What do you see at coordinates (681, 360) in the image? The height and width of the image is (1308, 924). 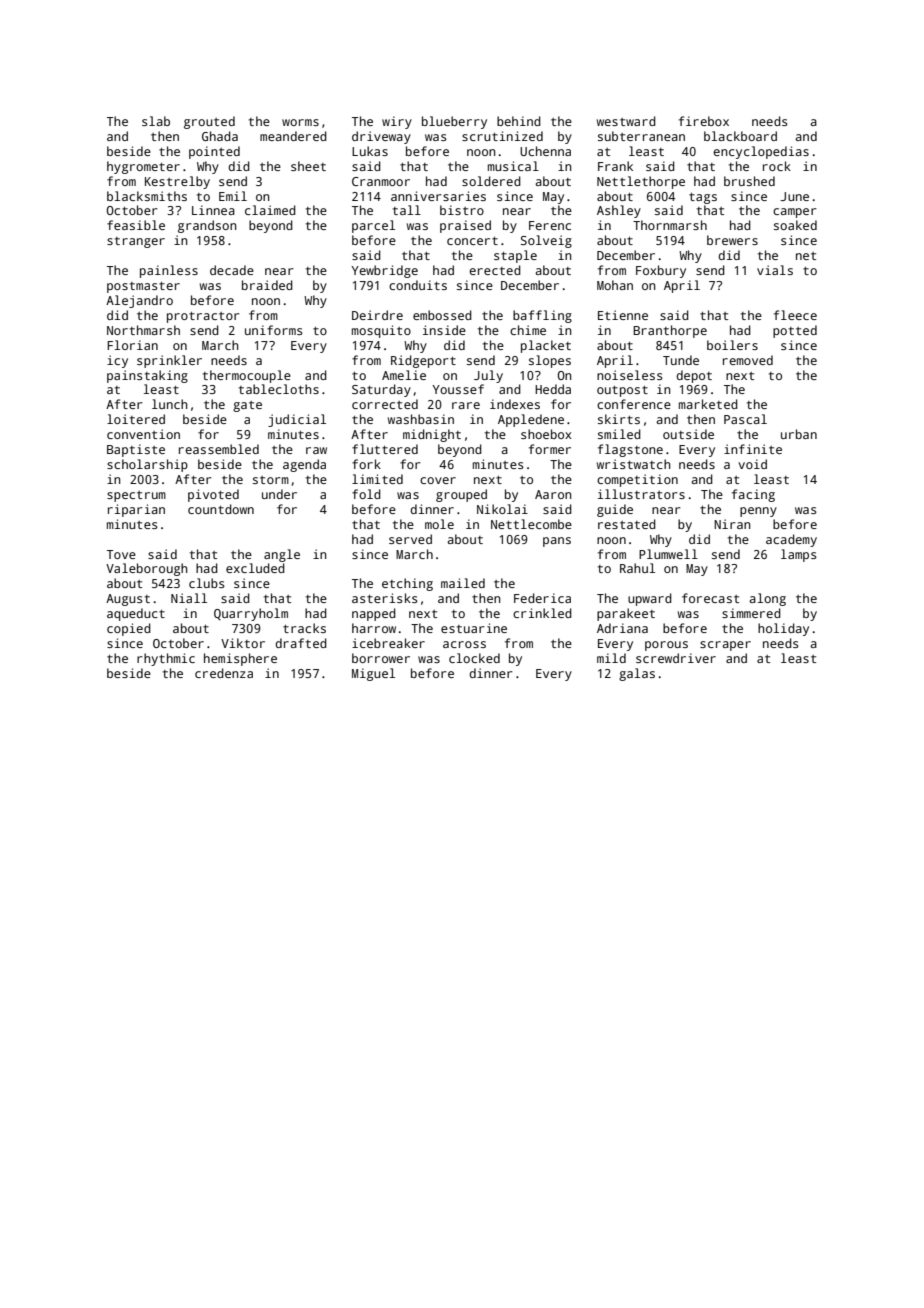 I see `Tunde` at bounding box center [681, 360].
